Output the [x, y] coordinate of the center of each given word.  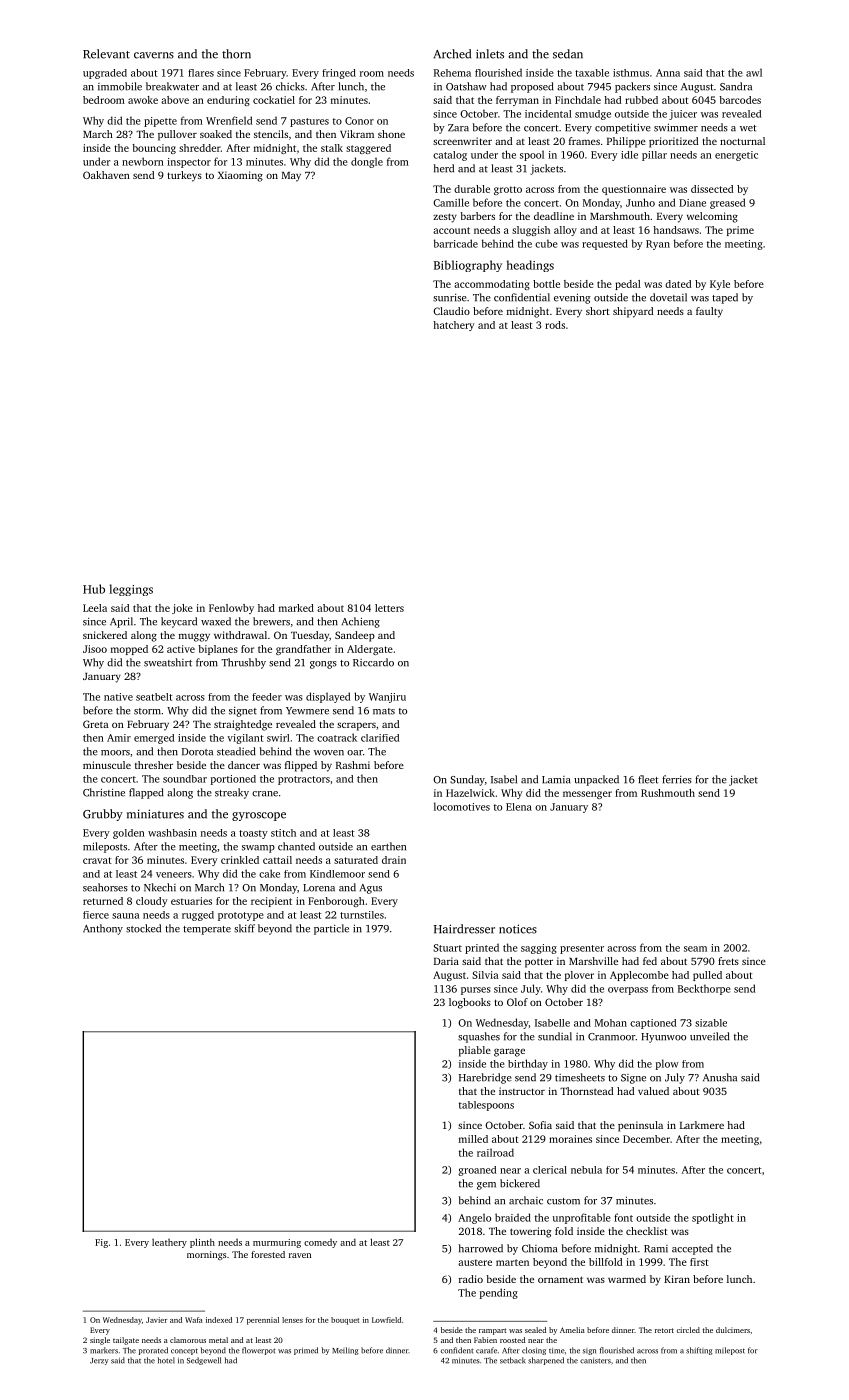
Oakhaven [106, 175]
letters [389, 608]
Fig [101, 1243]
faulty [709, 312]
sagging [539, 949]
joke [182, 609]
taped [725, 298]
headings [530, 266]
